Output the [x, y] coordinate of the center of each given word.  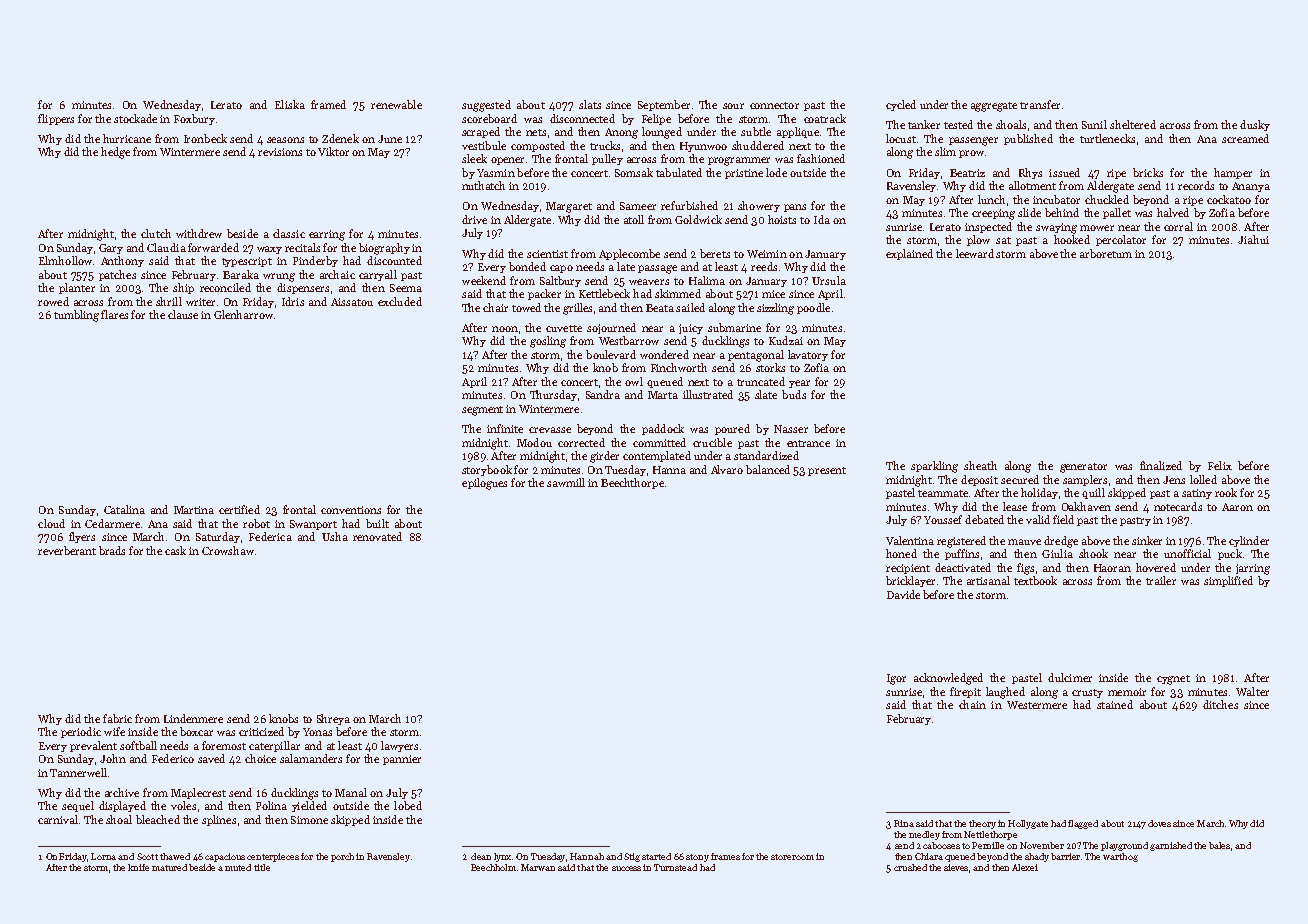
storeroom [792, 857]
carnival [58, 819]
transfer [1040, 104]
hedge [115, 153]
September [664, 105]
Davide [903, 594]
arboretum [1106, 253]
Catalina [124, 509]
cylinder [1249, 541]
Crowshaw [228, 550]
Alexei [1025, 867]
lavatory [808, 355]
